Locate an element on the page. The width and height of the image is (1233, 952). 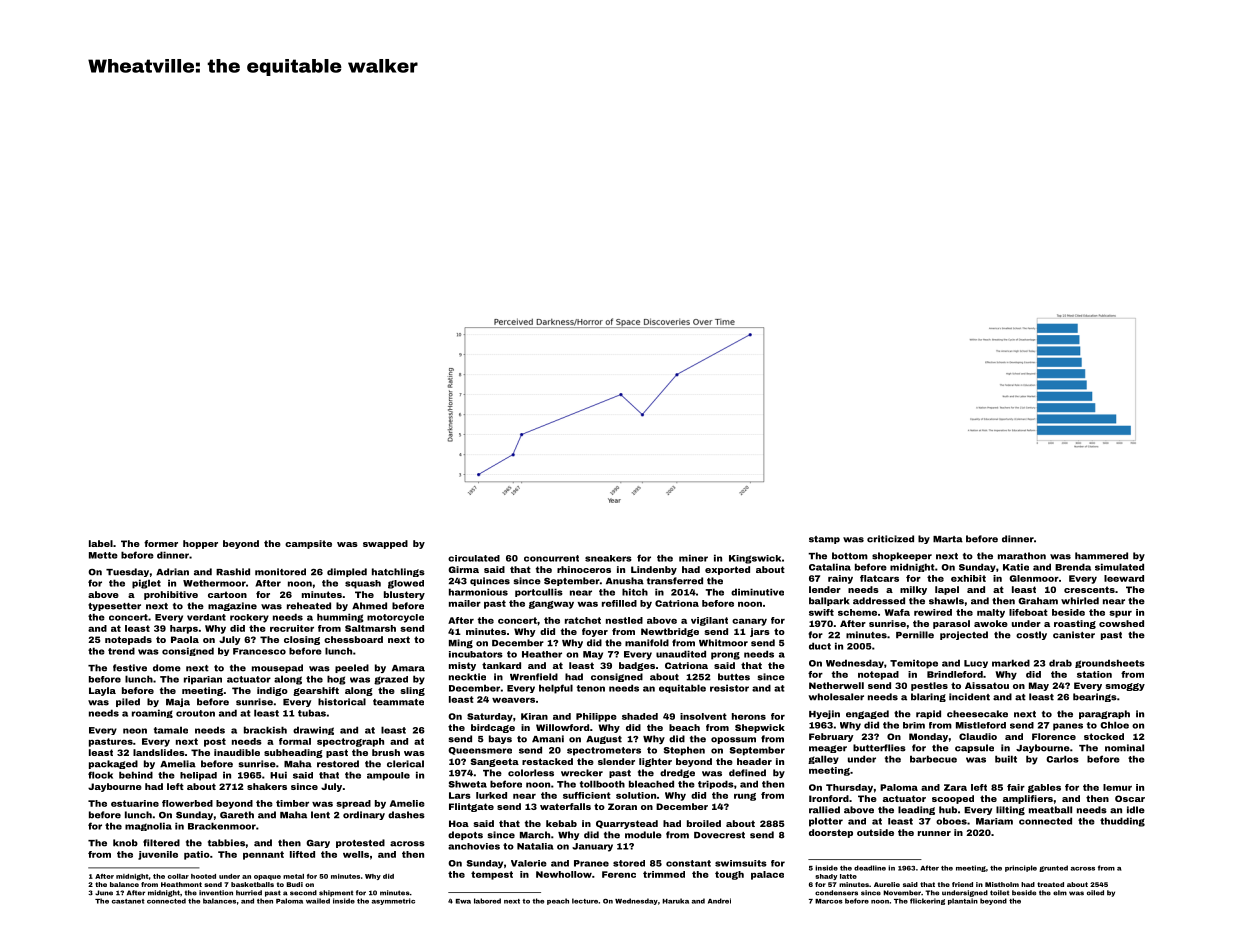
Layla is located at coordinates (102, 691).
